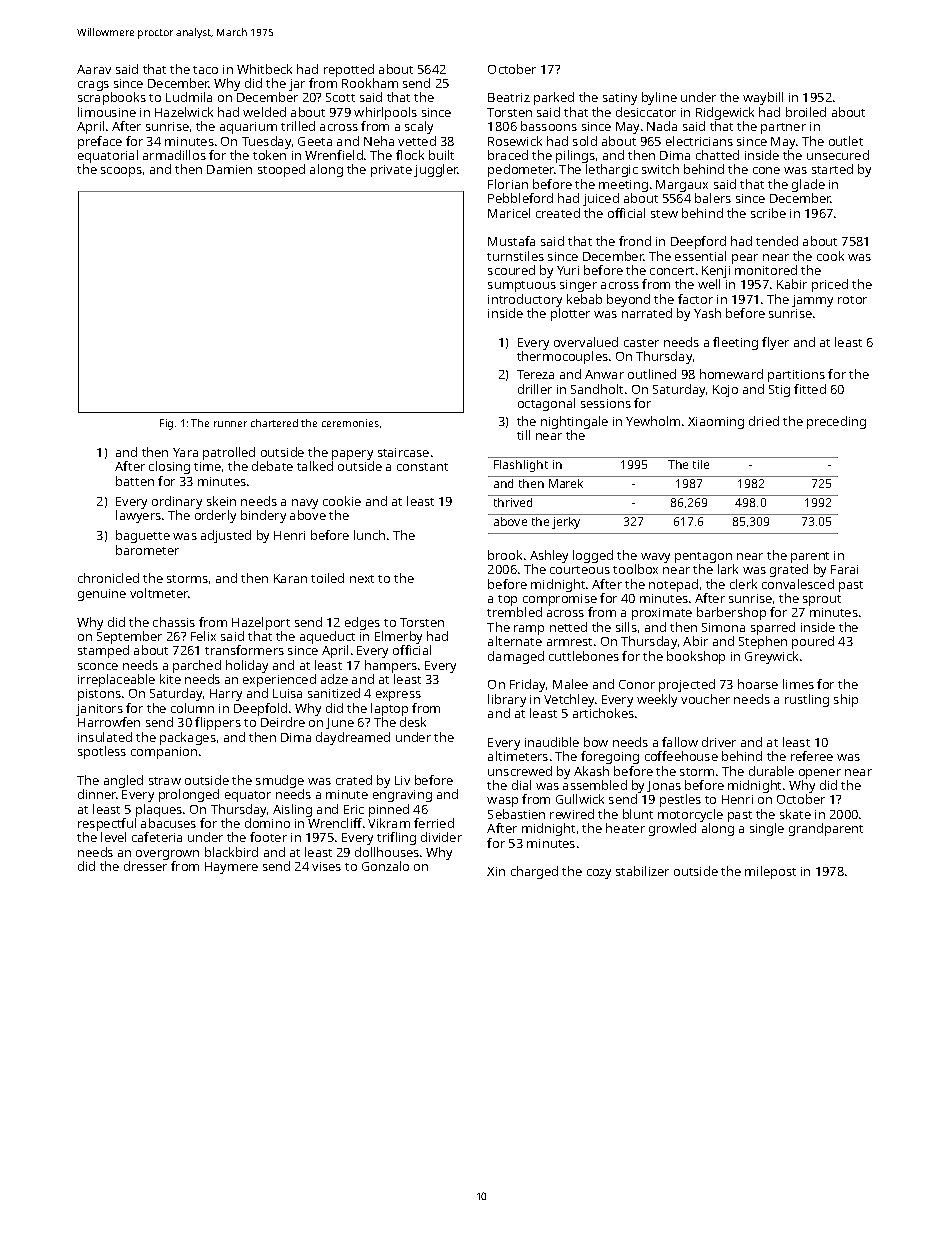 The width and height of the screenshot is (952, 1233). Describe the element at coordinates (290, 578) in the screenshot. I see `Karan` at that location.
